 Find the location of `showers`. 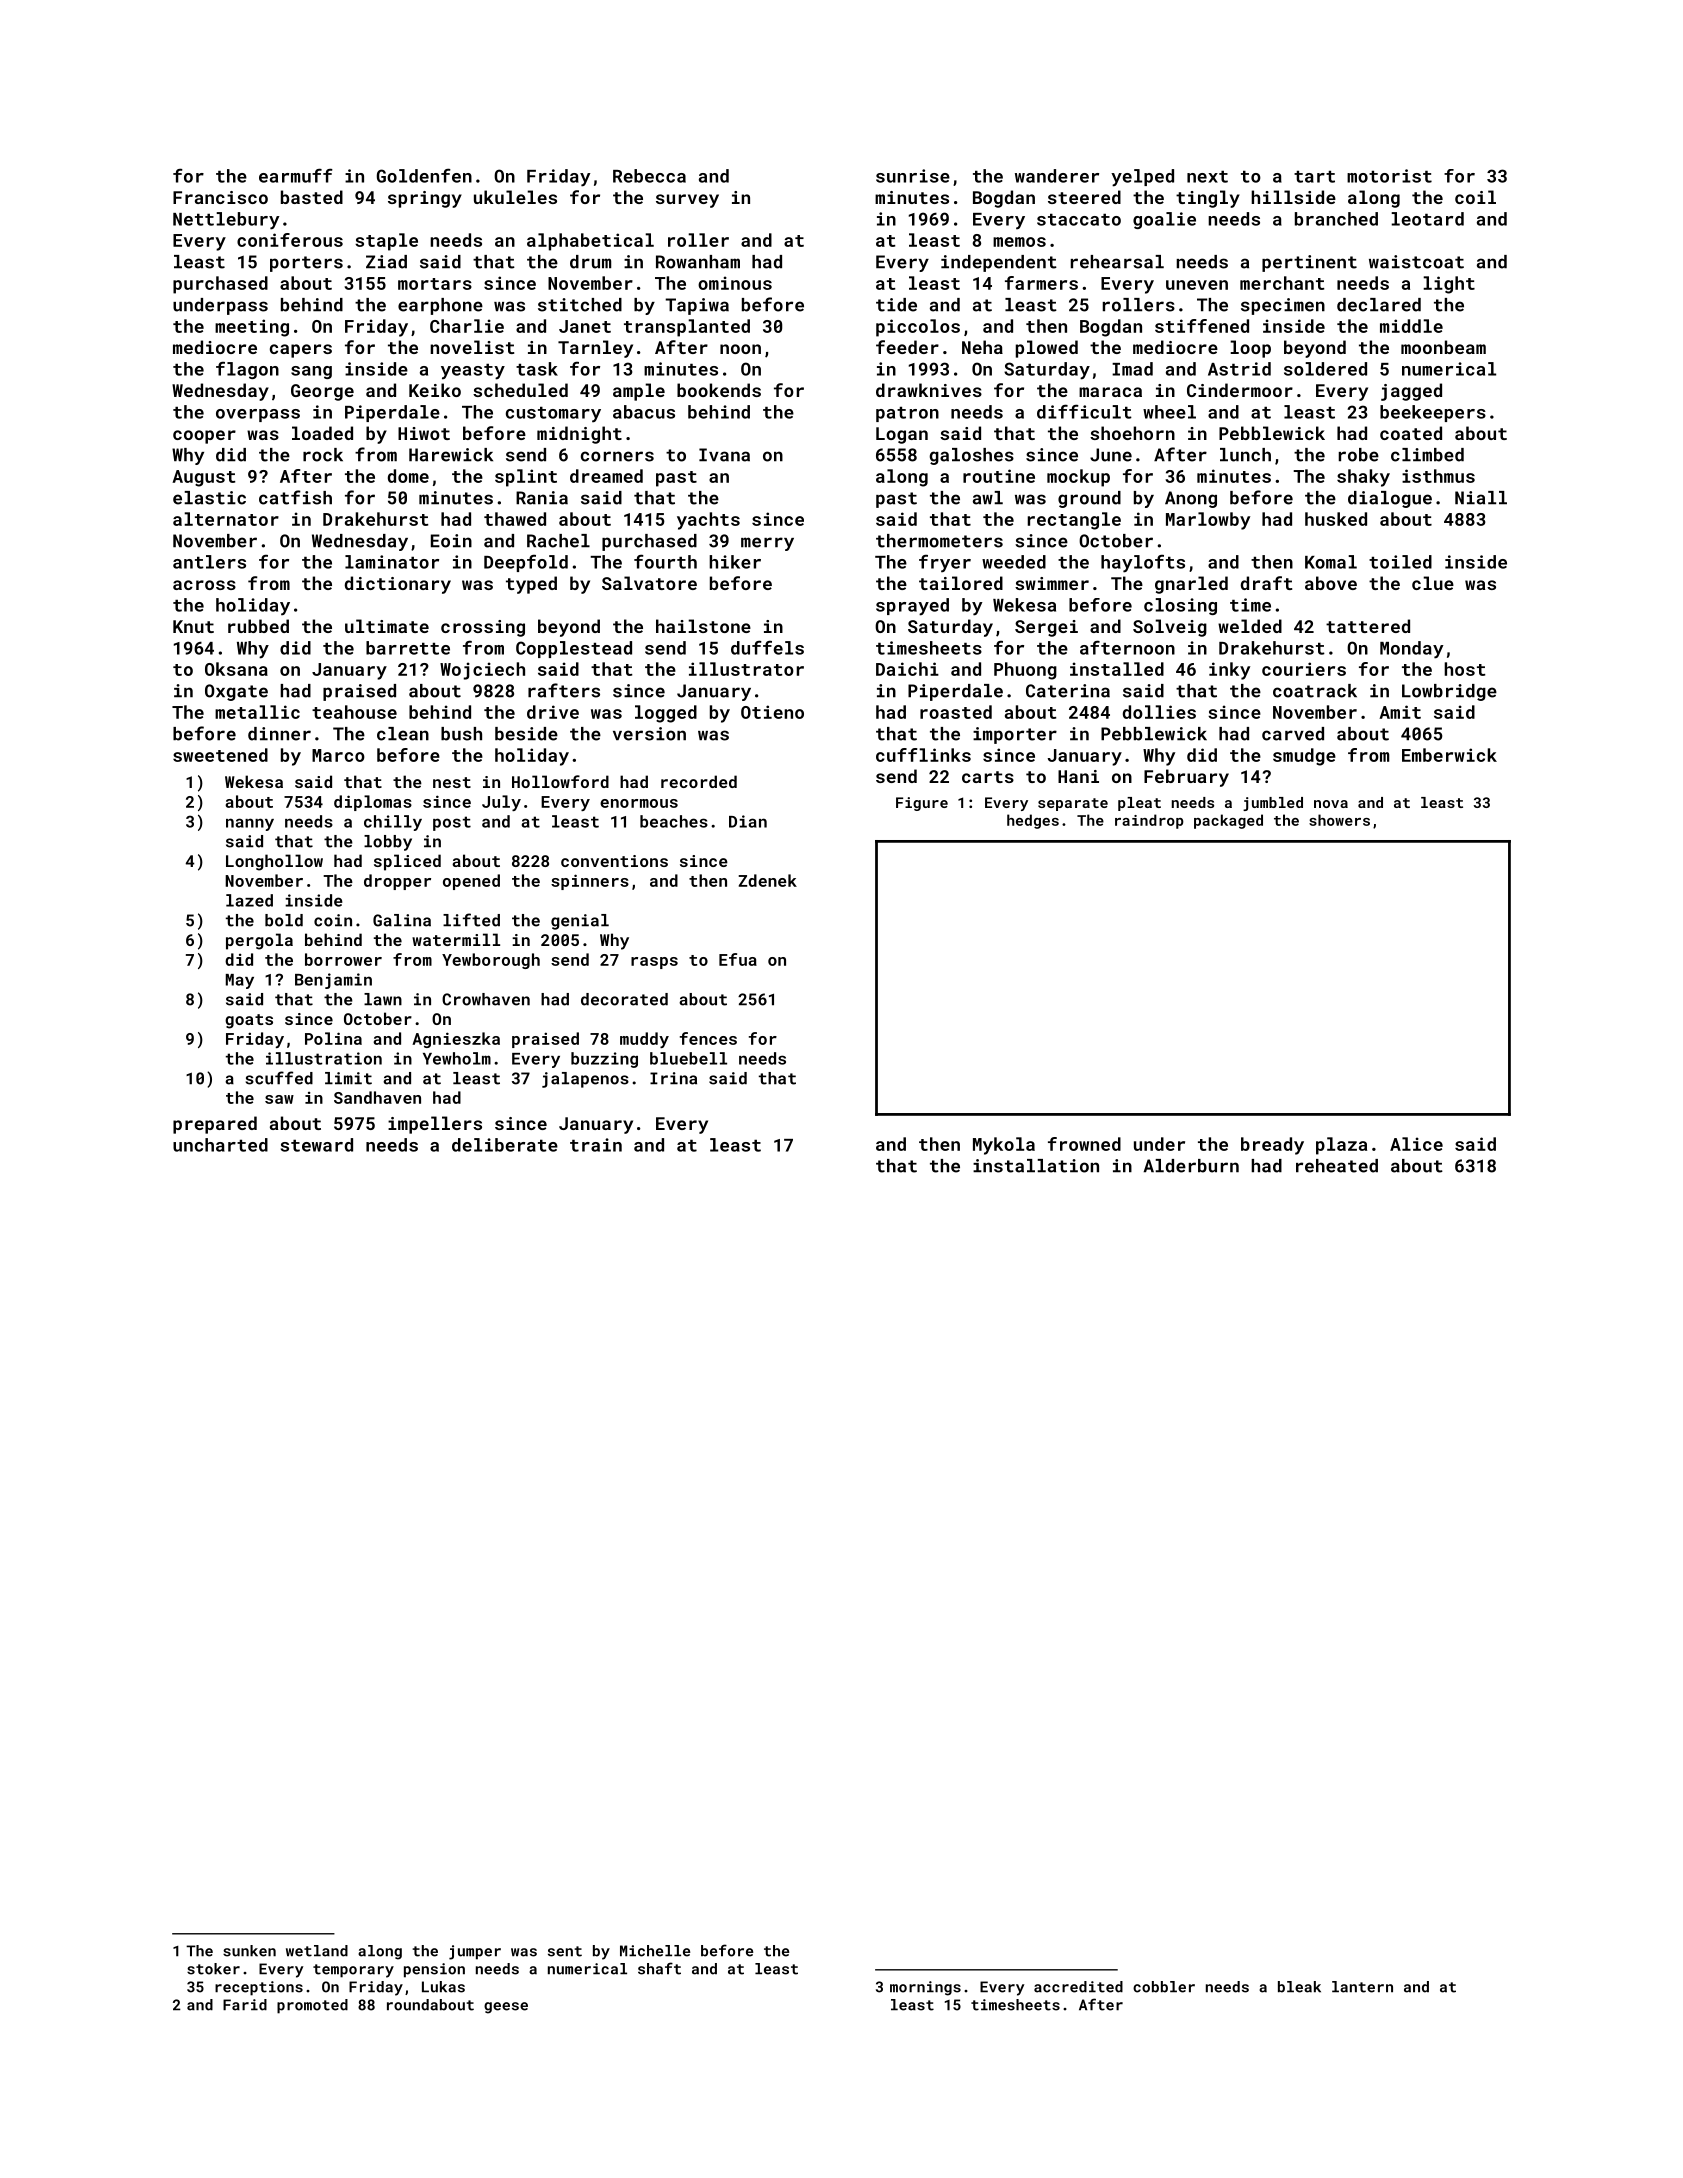

showers is located at coordinates (1339, 820).
